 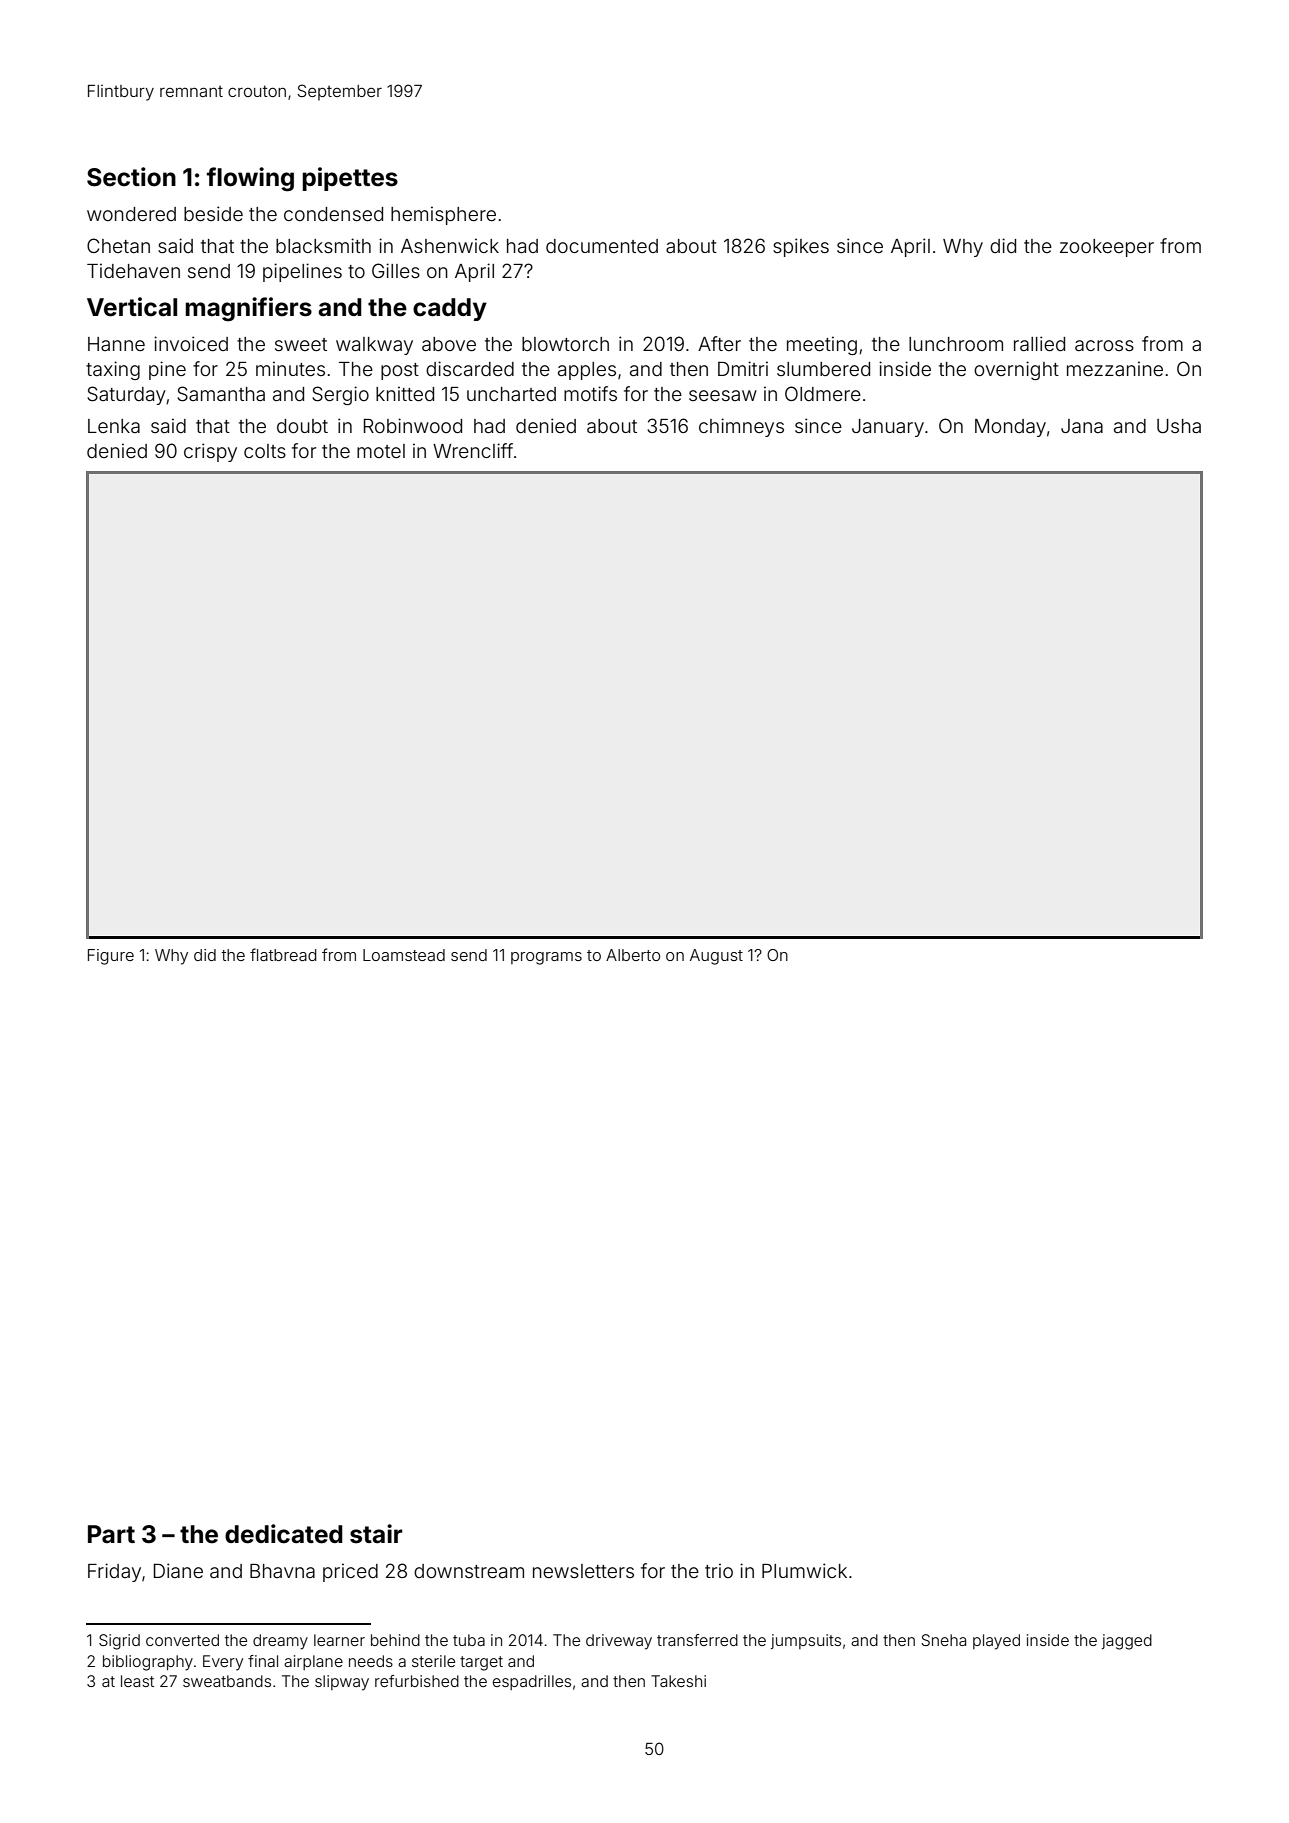 I want to click on zookeeper, so click(x=1107, y=248).
